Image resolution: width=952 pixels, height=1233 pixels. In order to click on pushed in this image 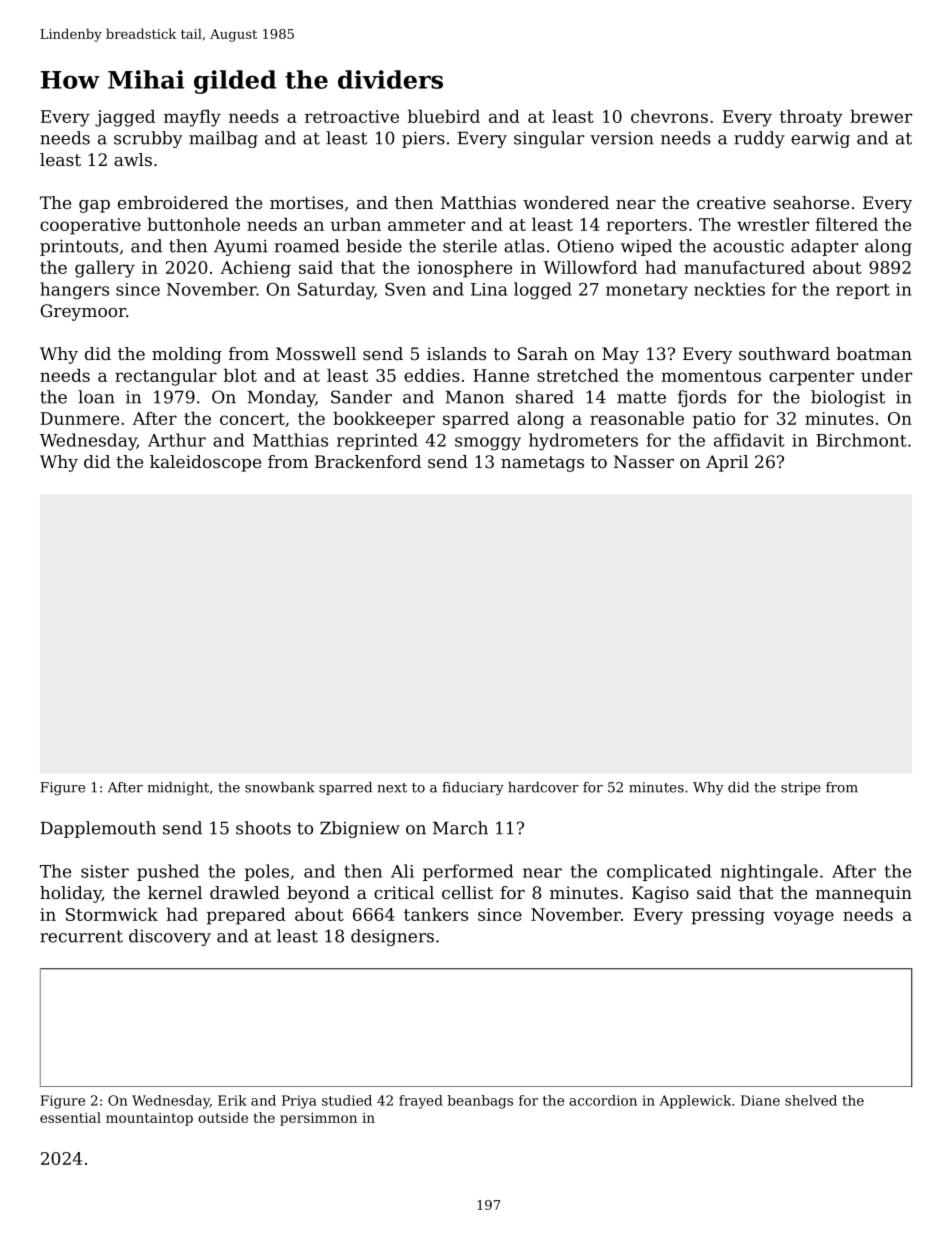, I will do `click(168, 872)`.
